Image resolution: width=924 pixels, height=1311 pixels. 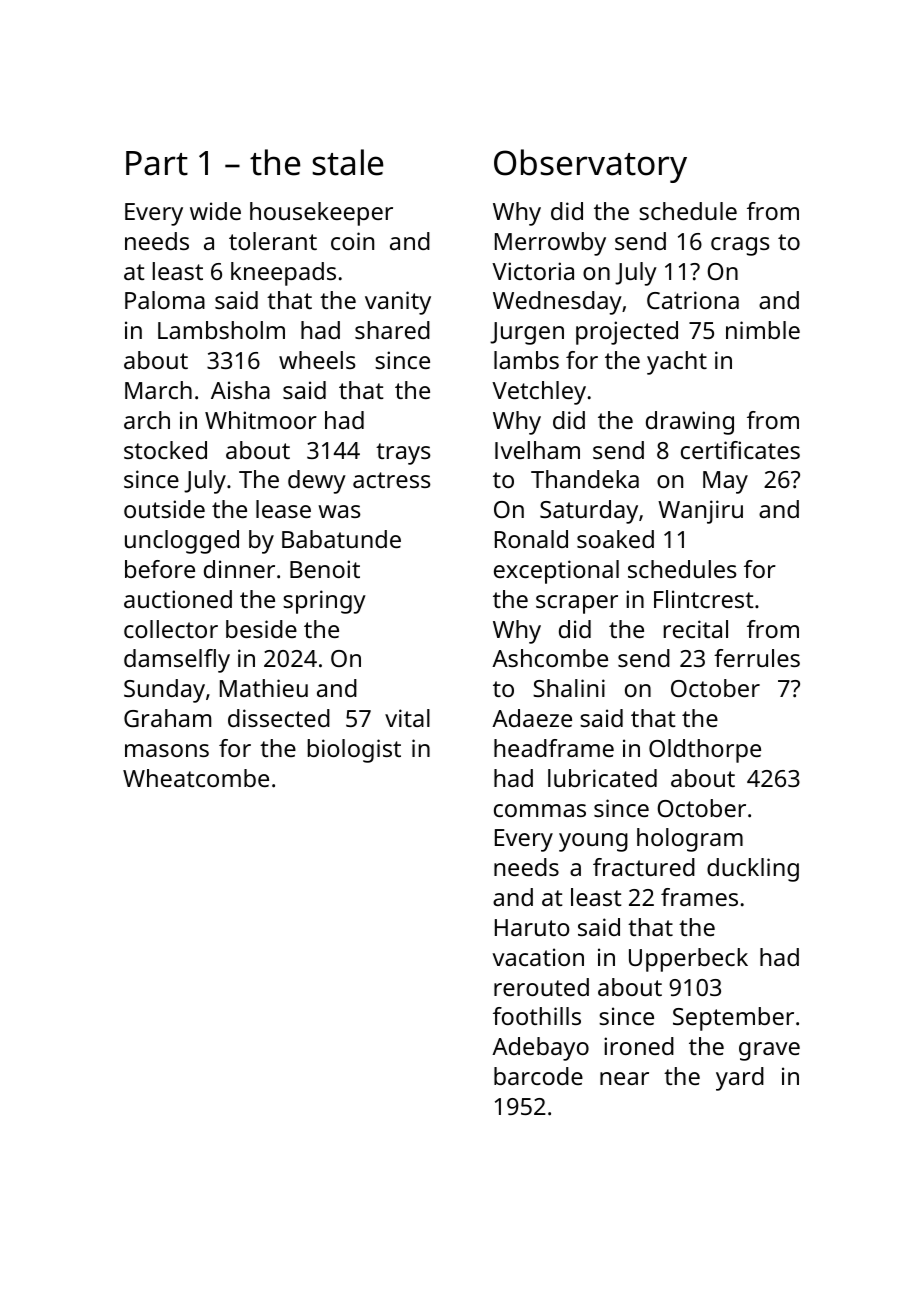 I want to click on tolerant, so click(x=273, y=241).
